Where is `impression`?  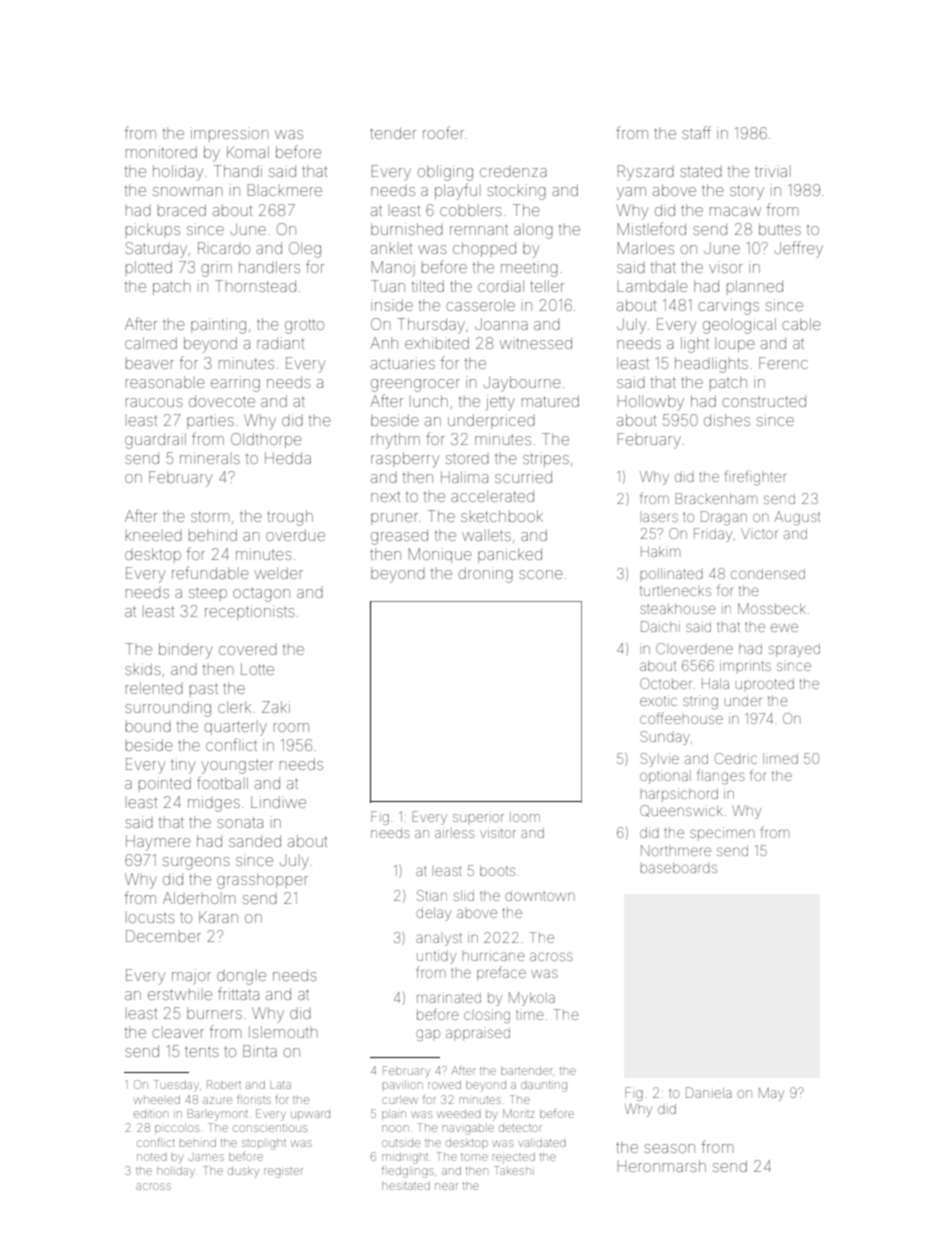 impression is located at coordinates (229, 134).
